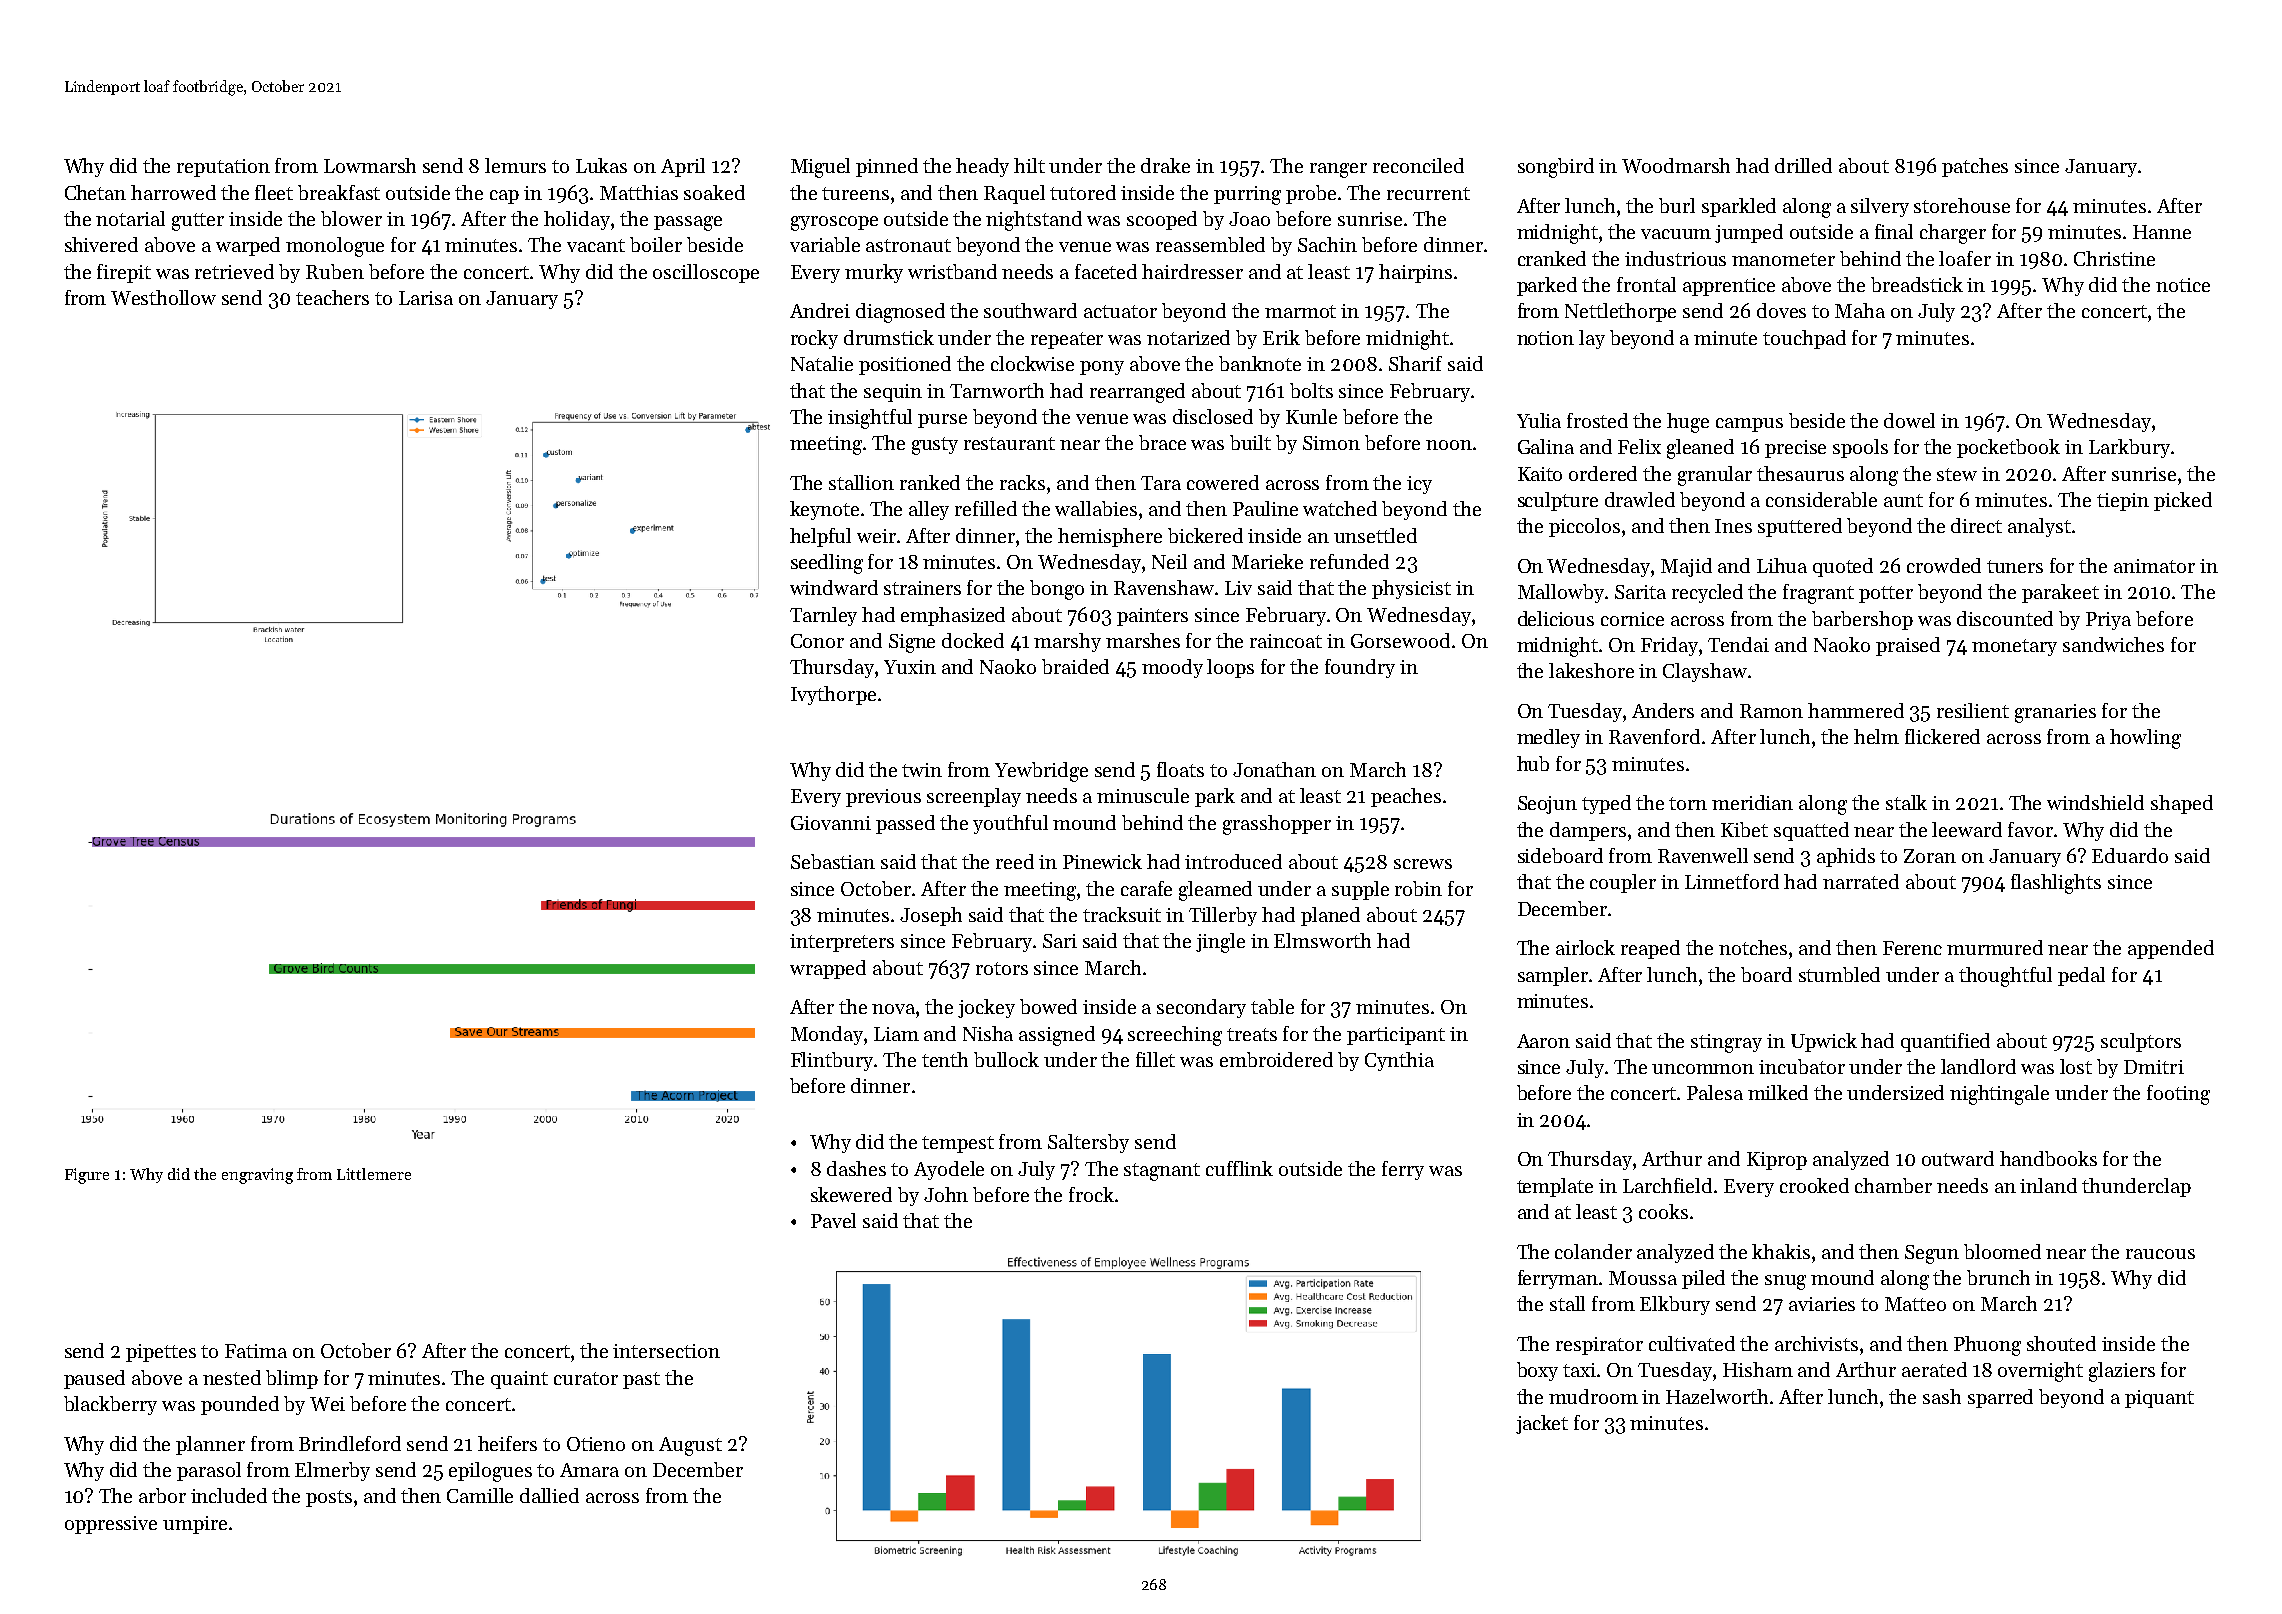  Describe the element at coordinates (1542, 1424) in the screenshot. I see `jacket` at that location.
